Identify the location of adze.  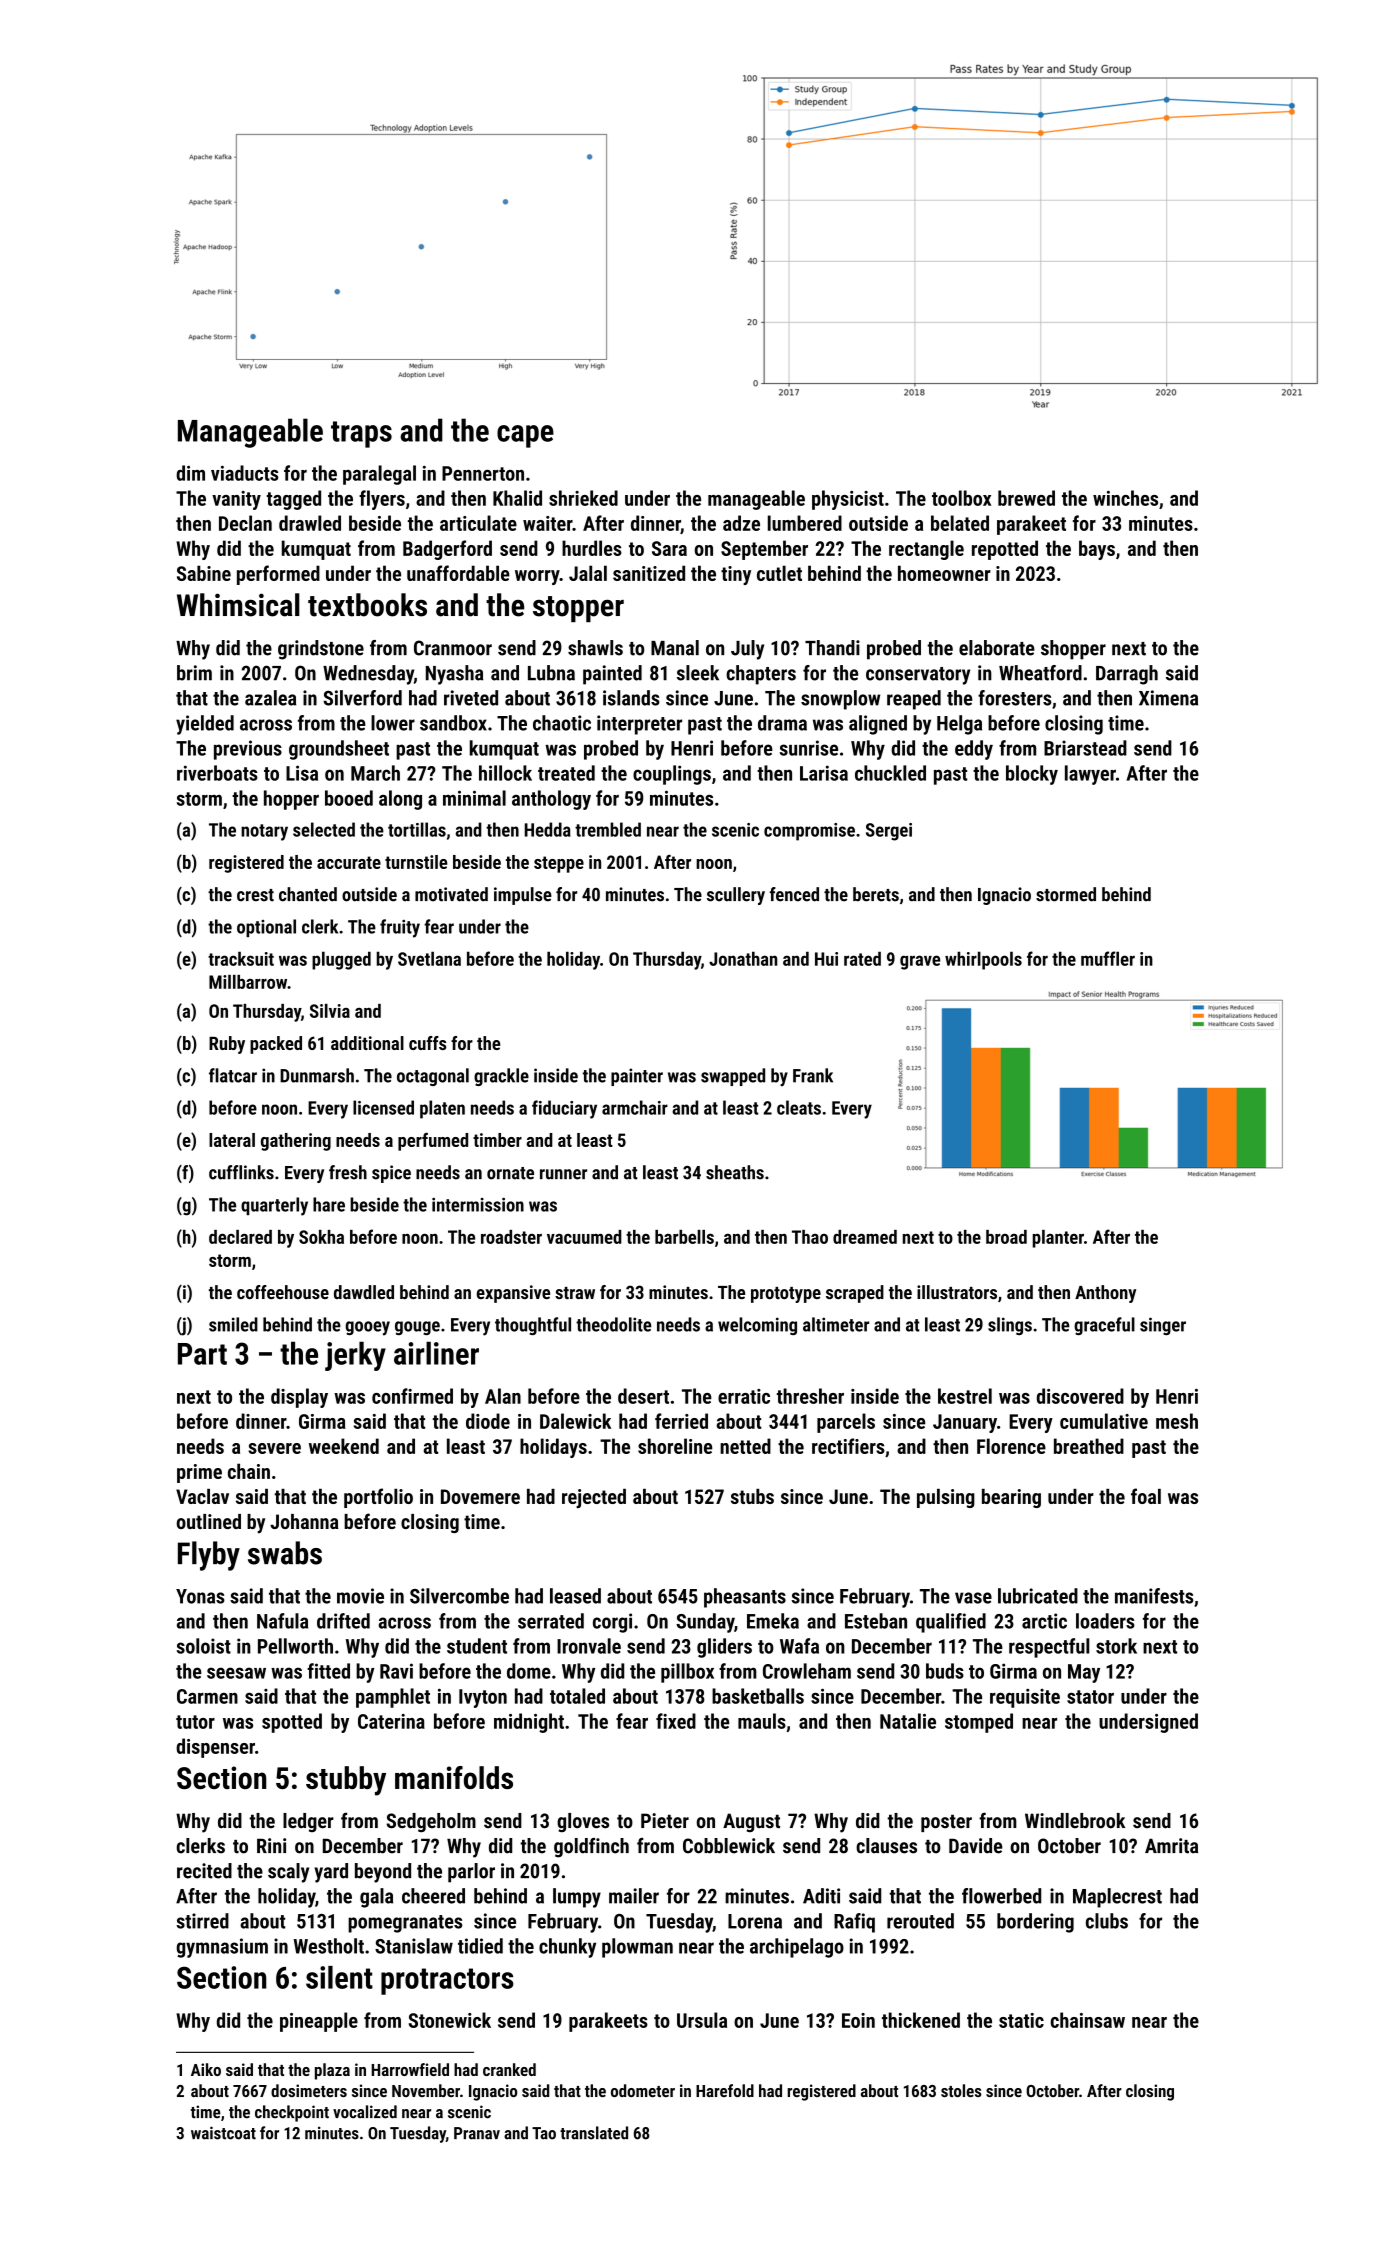
(741, 523).
